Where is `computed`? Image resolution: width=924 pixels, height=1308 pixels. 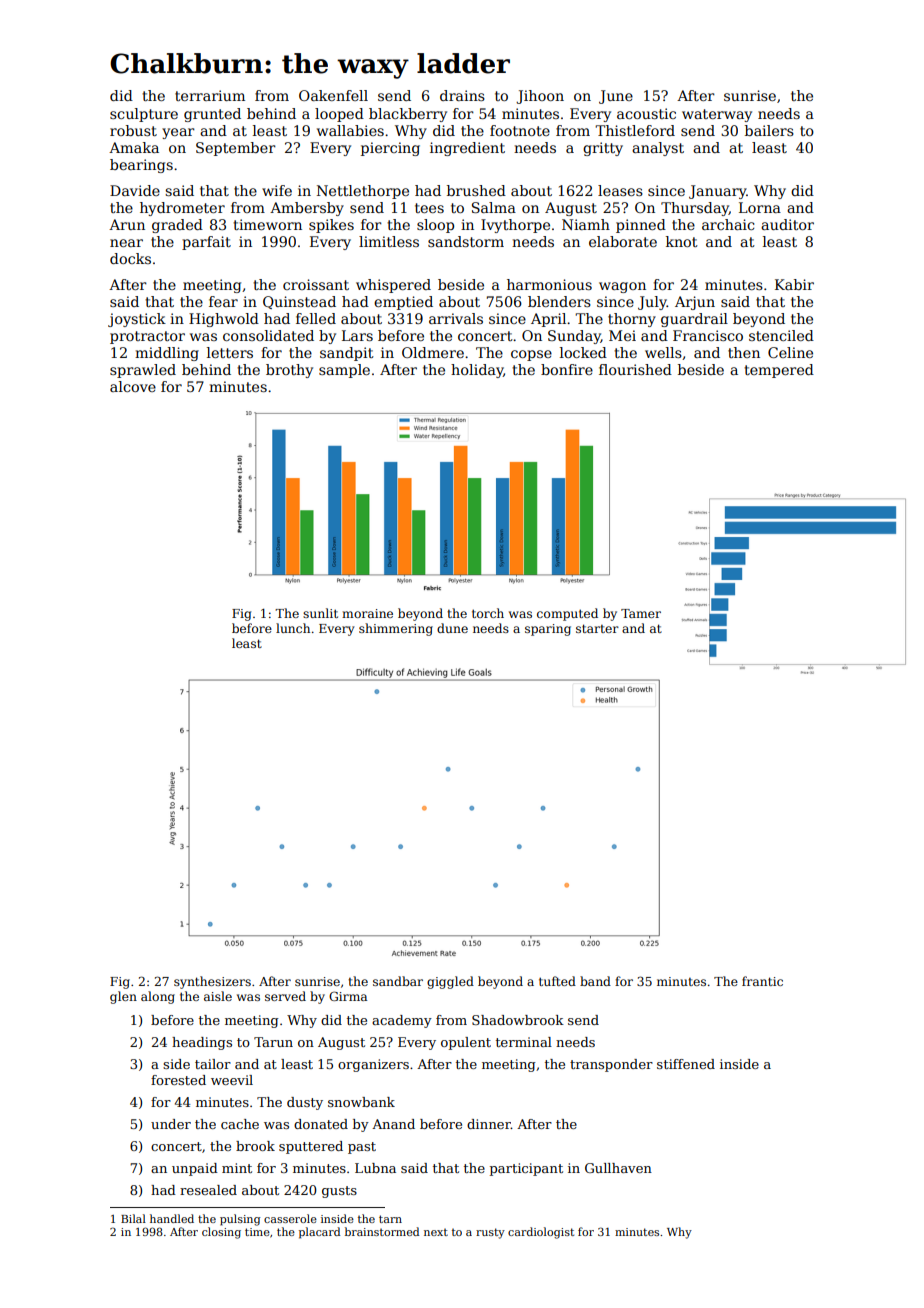 computed is located at coordinates (567, 614).
